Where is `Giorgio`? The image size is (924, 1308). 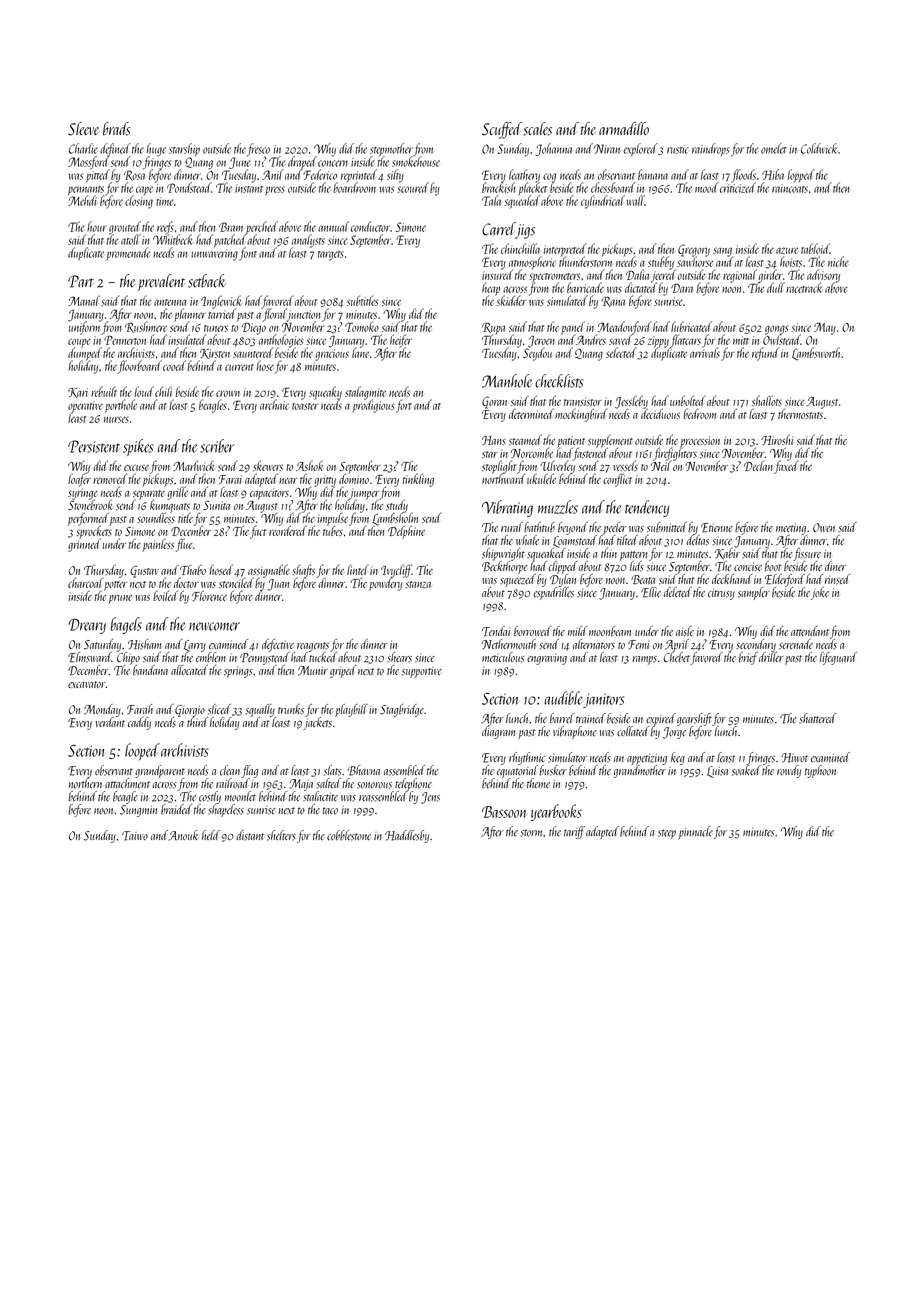
Giorgio is located at coordinates (190, 711).
